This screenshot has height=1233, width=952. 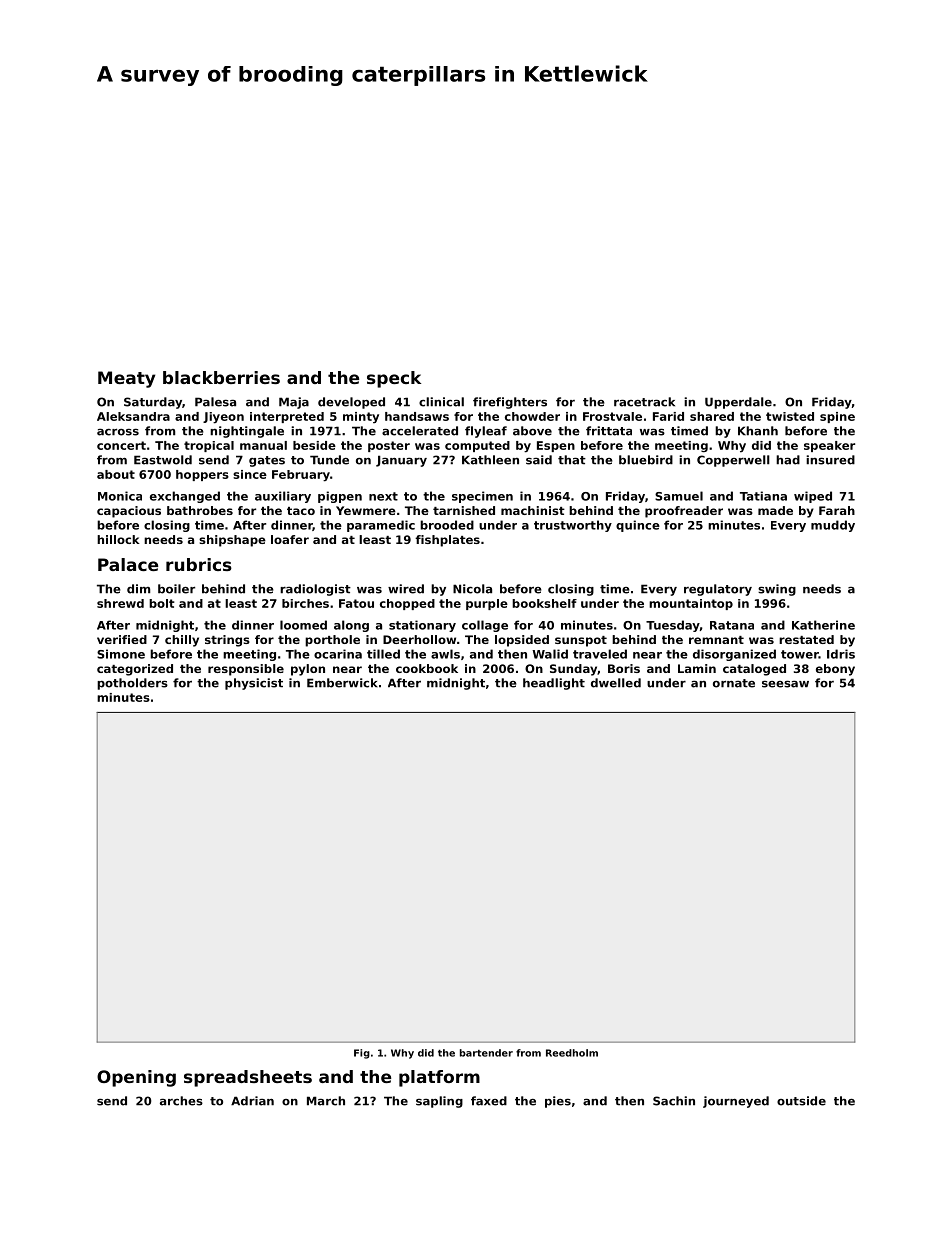 What do you see at coordinates (342, 683) in the screenshot?
I see `Emberwick` at bounding box center [342, 683].
